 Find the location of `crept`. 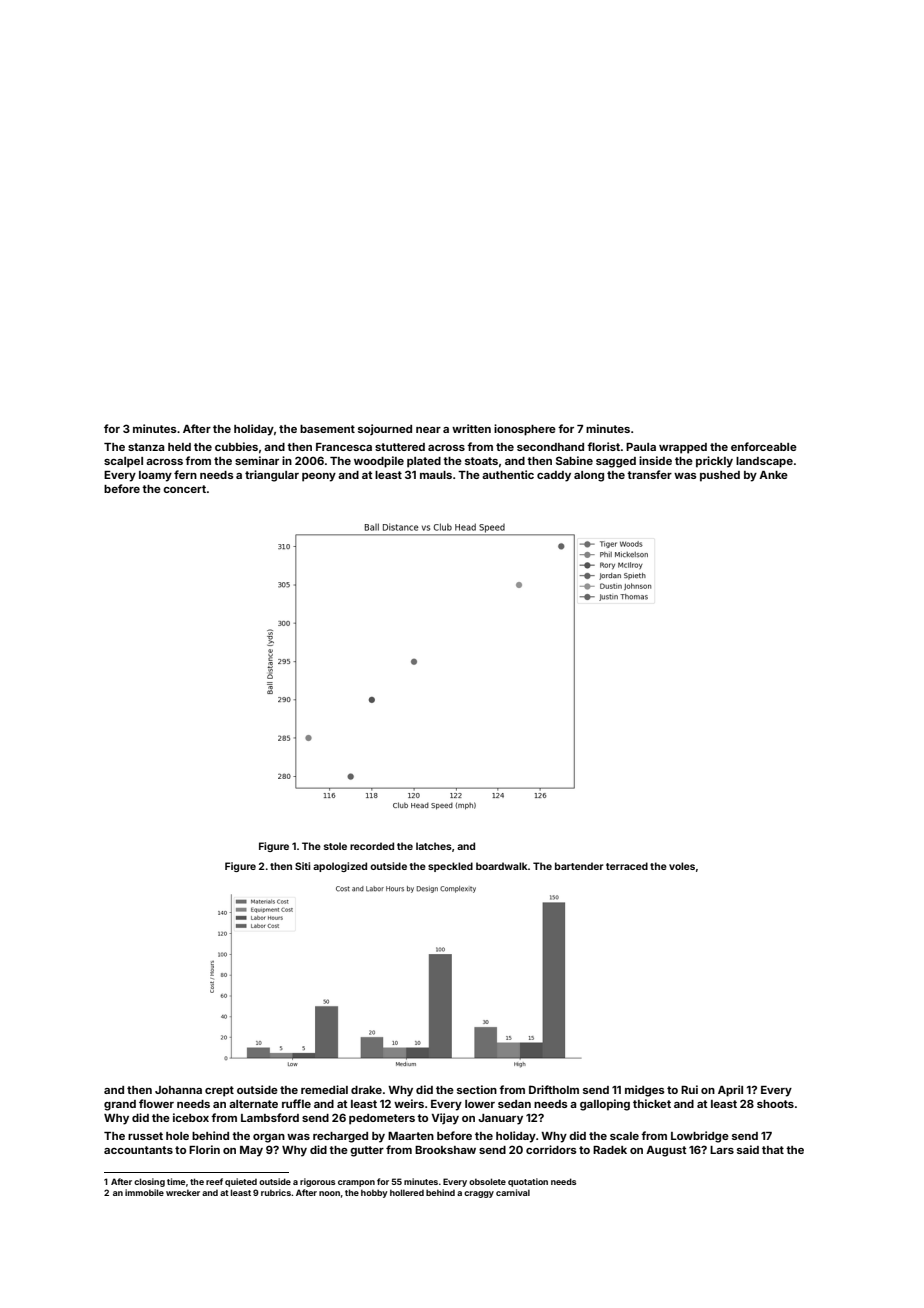

crept is located at coordinates (219, 1091).
